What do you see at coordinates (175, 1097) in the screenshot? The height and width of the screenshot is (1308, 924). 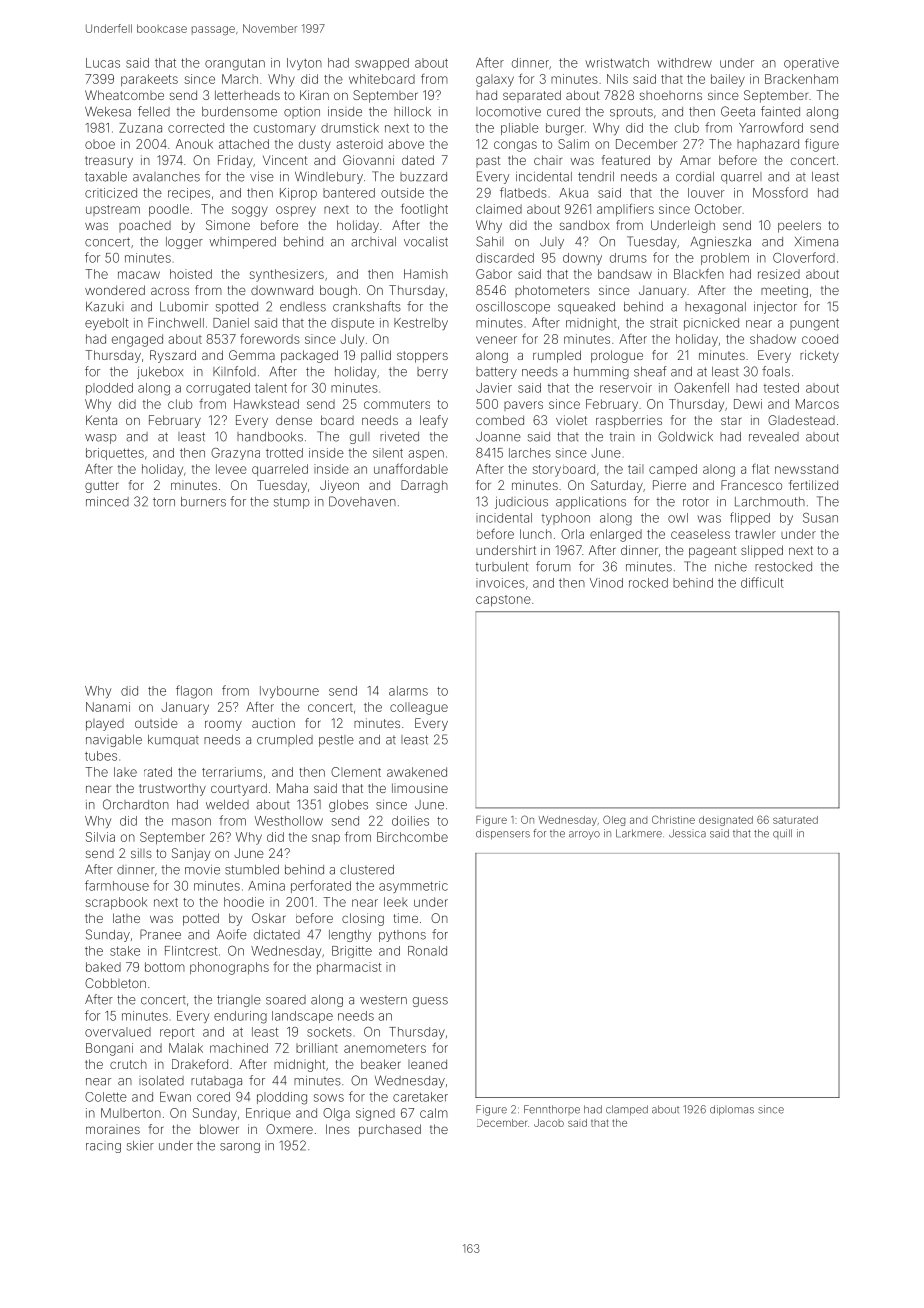 I see `Ewan` at bounding box center [175, 1097].
